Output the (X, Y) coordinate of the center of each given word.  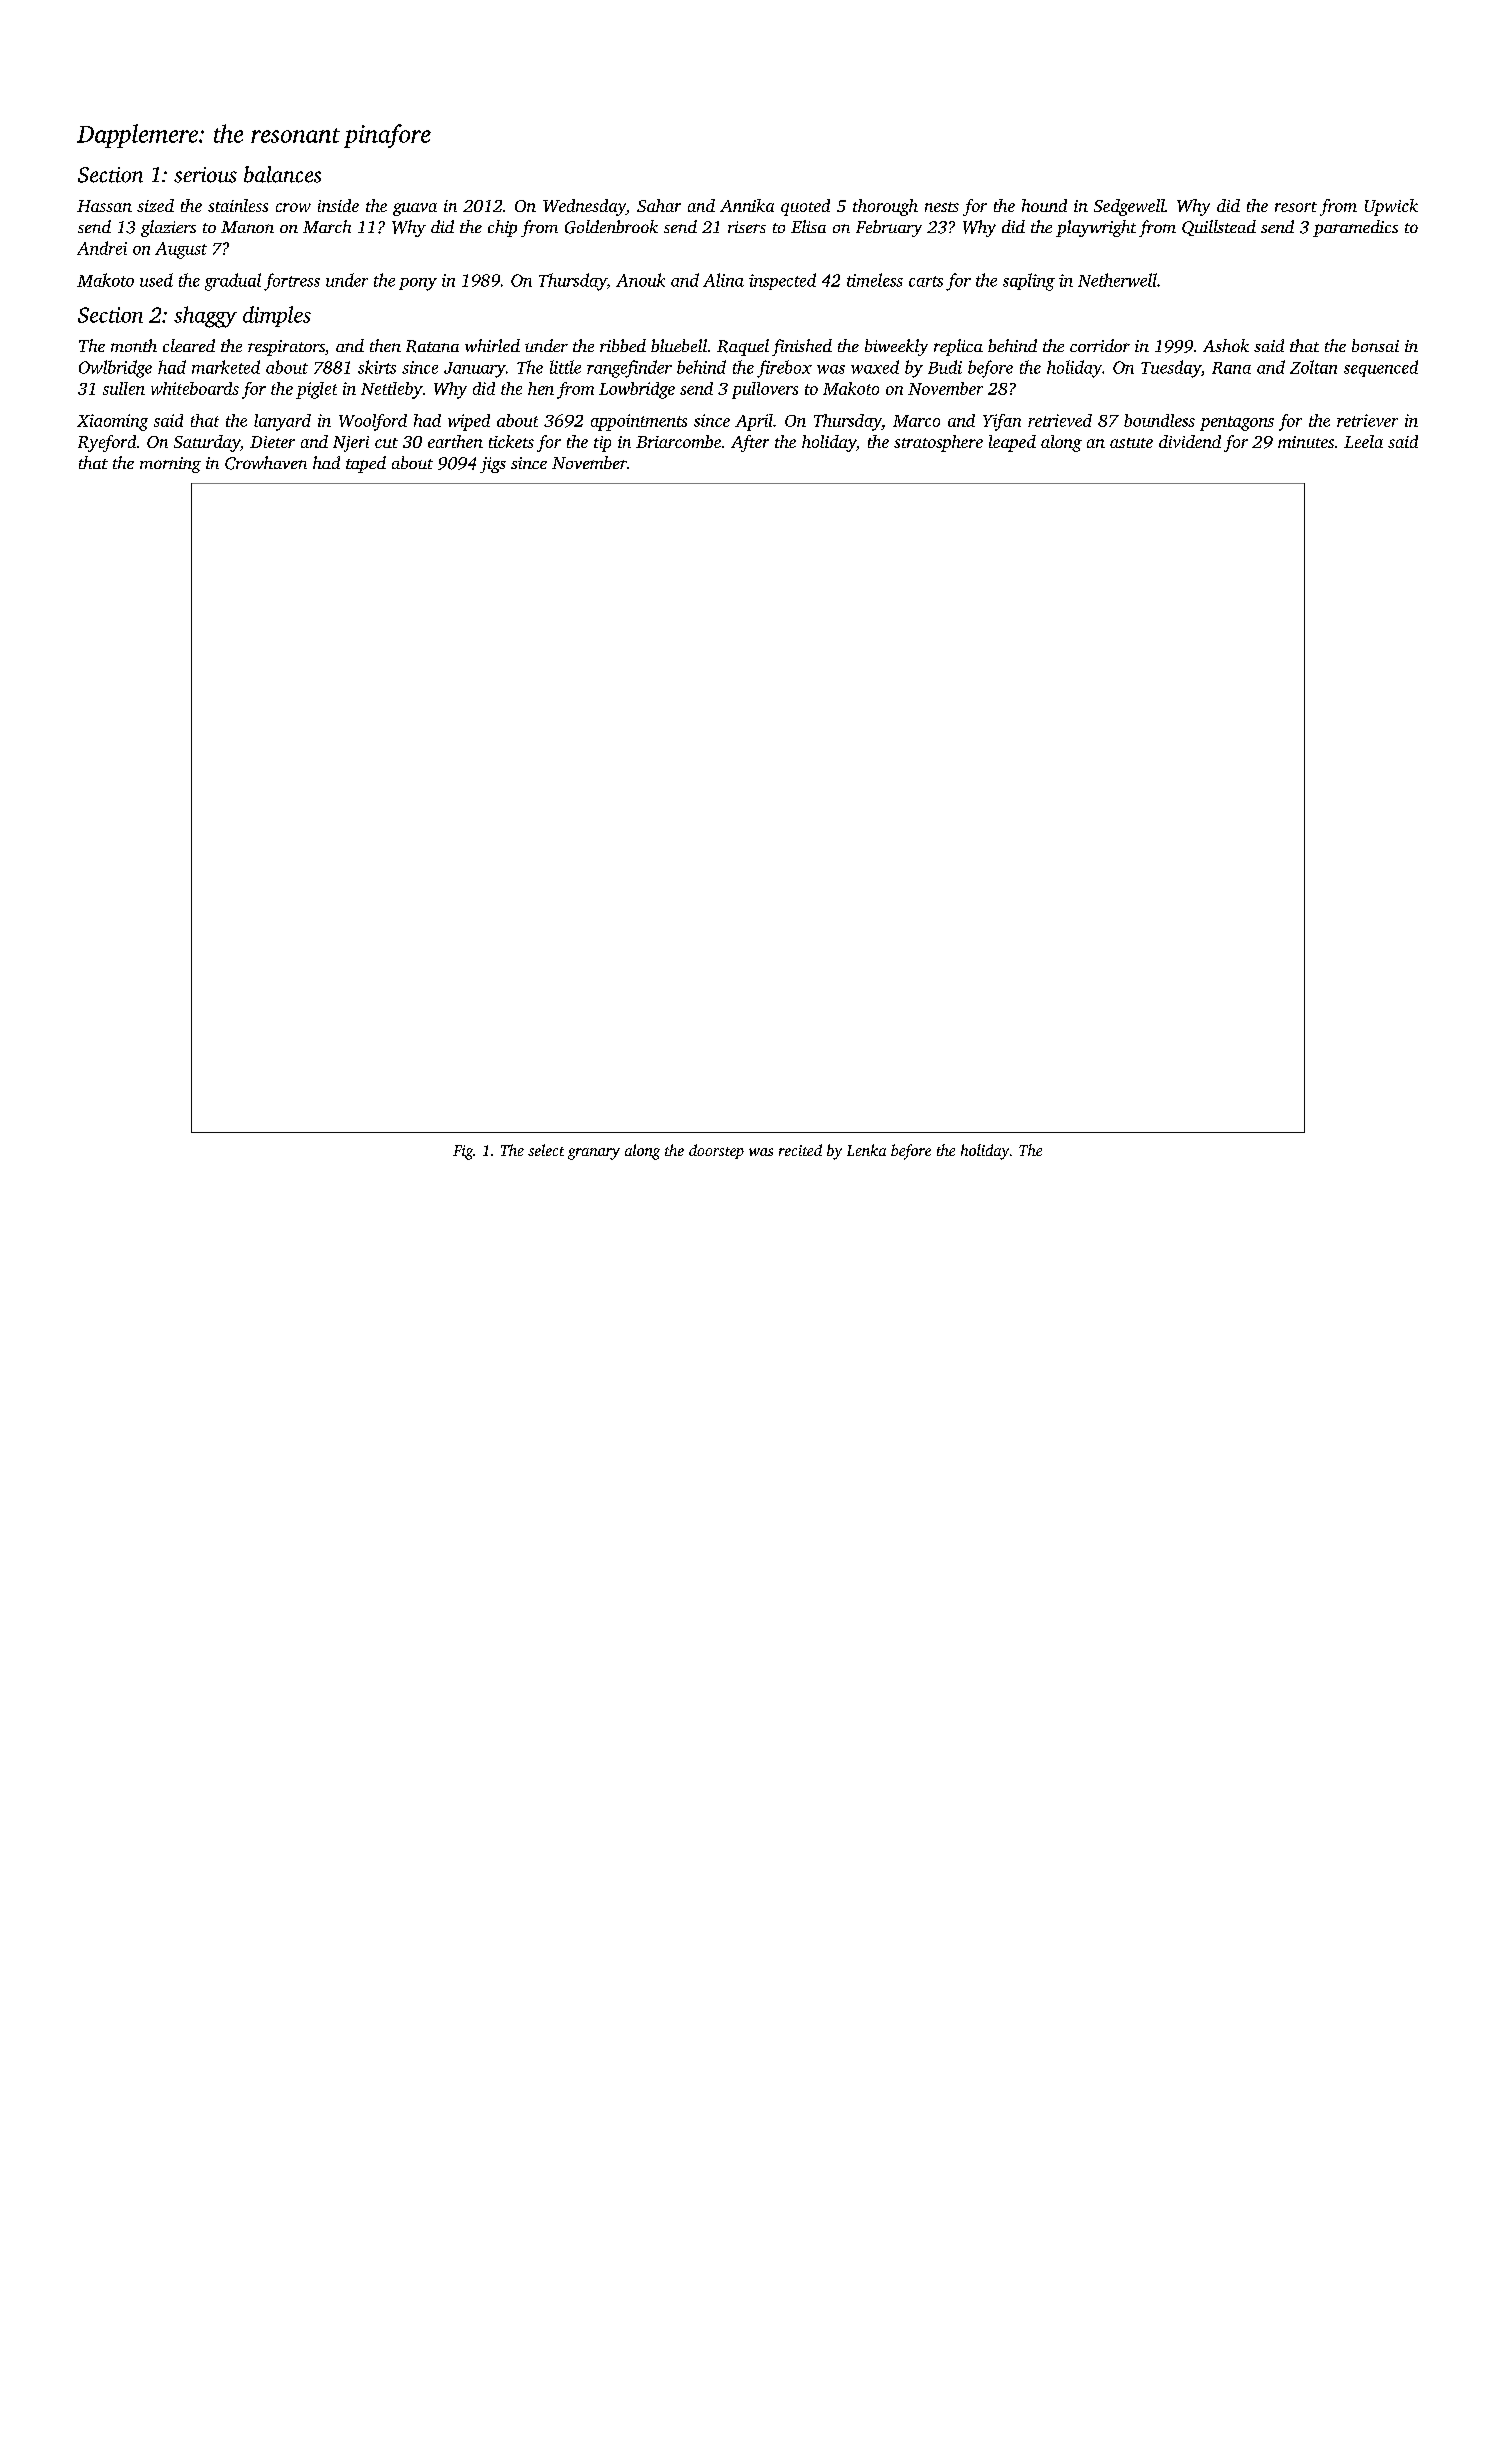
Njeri (351, 444)
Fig (463, 1152)
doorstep (716, 1151)
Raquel (743, 347)
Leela (1363, 441)
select (546, 1150)
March (327, 226)
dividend (1190, 441)
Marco (916, 421)
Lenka (866, 1150)
